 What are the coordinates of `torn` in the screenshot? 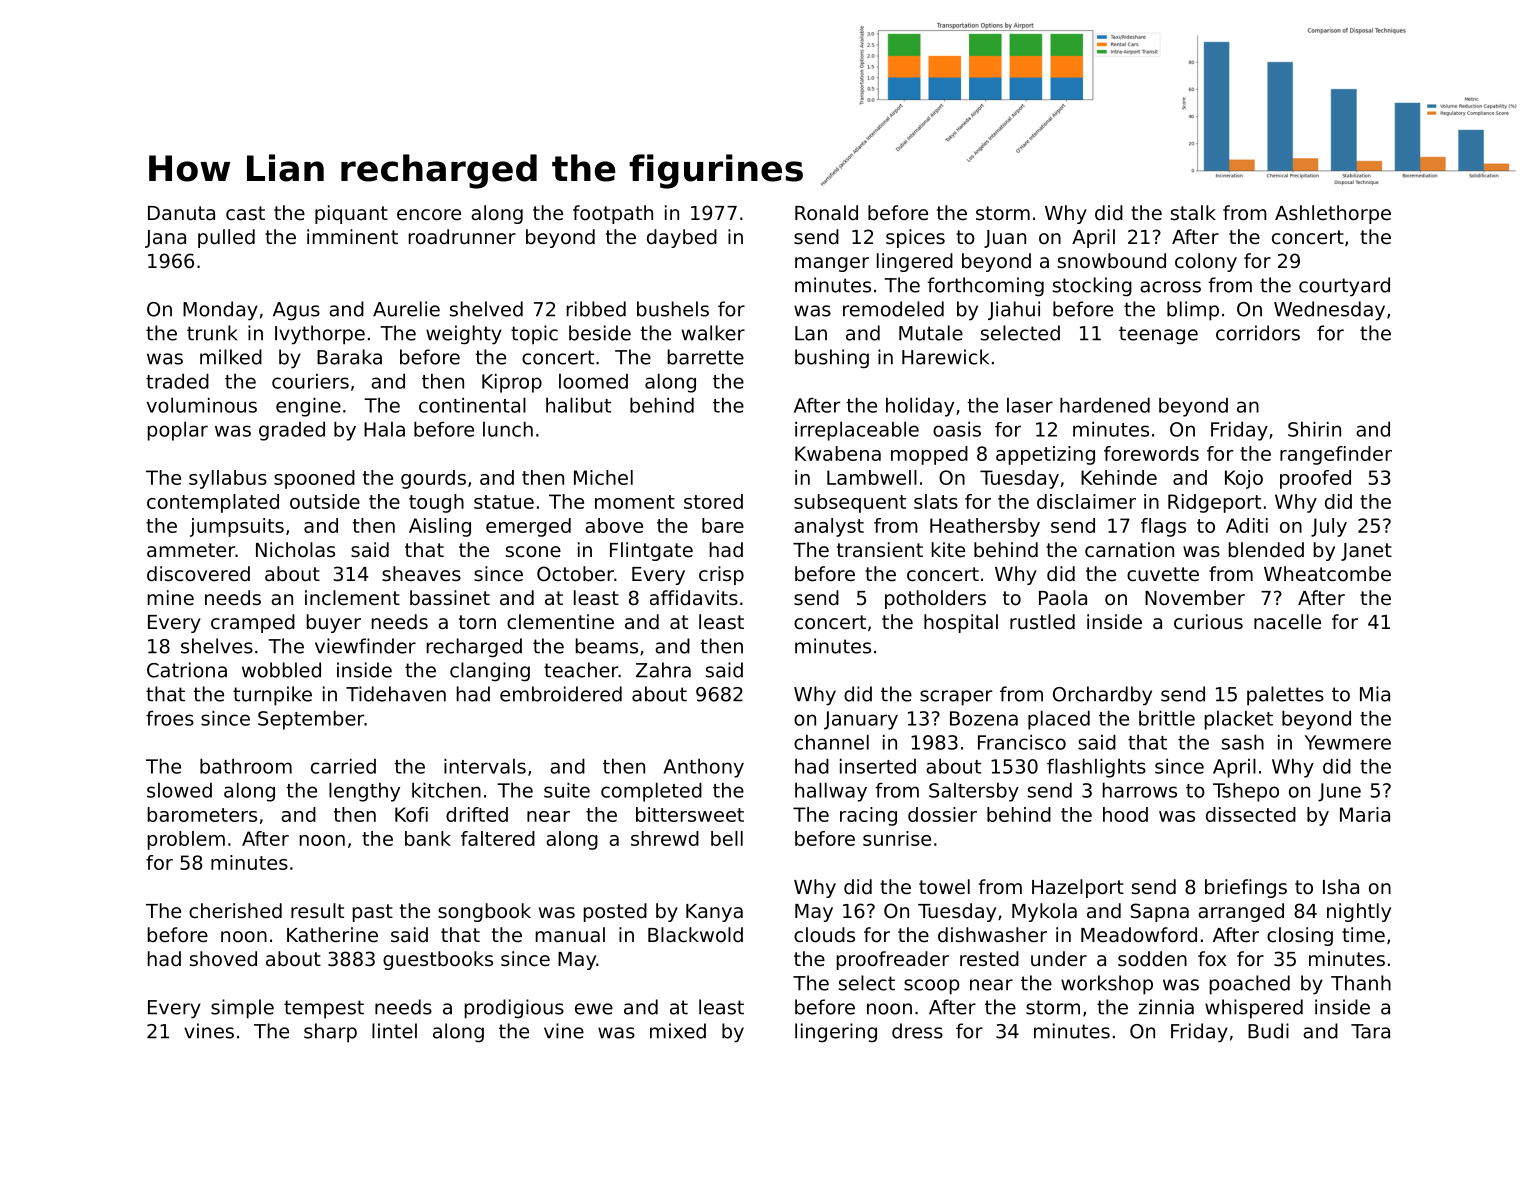 It's located at (477, 622).
